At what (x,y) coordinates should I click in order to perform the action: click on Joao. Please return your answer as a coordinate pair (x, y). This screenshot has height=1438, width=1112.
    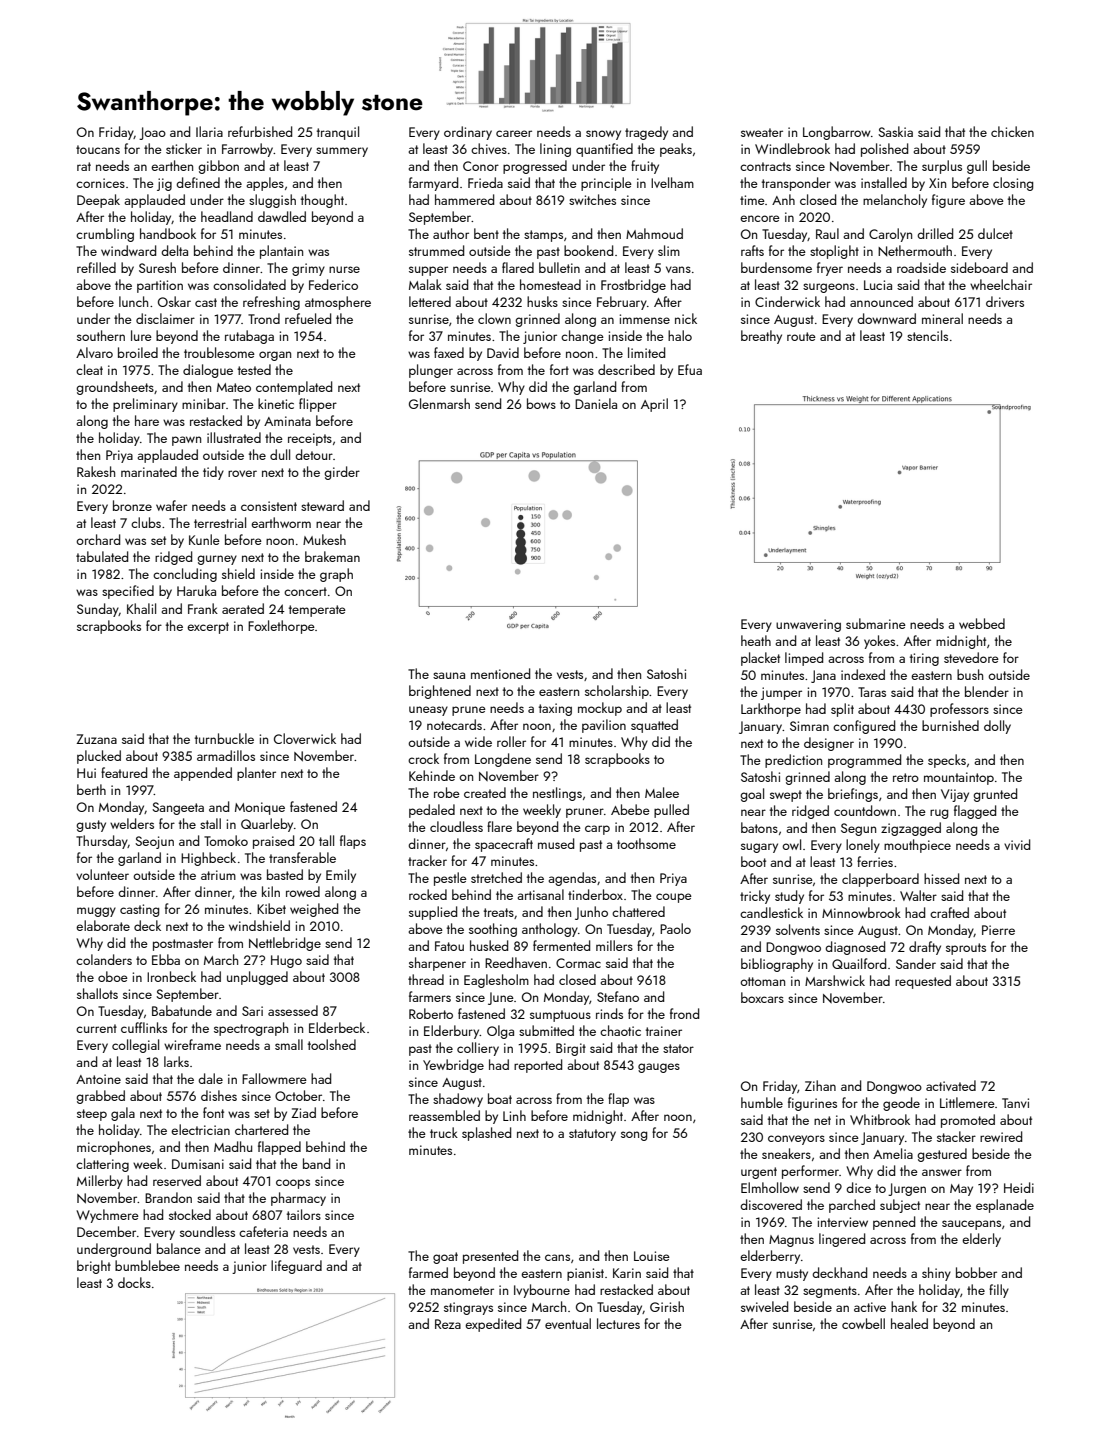
    Looking at the image, I should click on (152, 133).
